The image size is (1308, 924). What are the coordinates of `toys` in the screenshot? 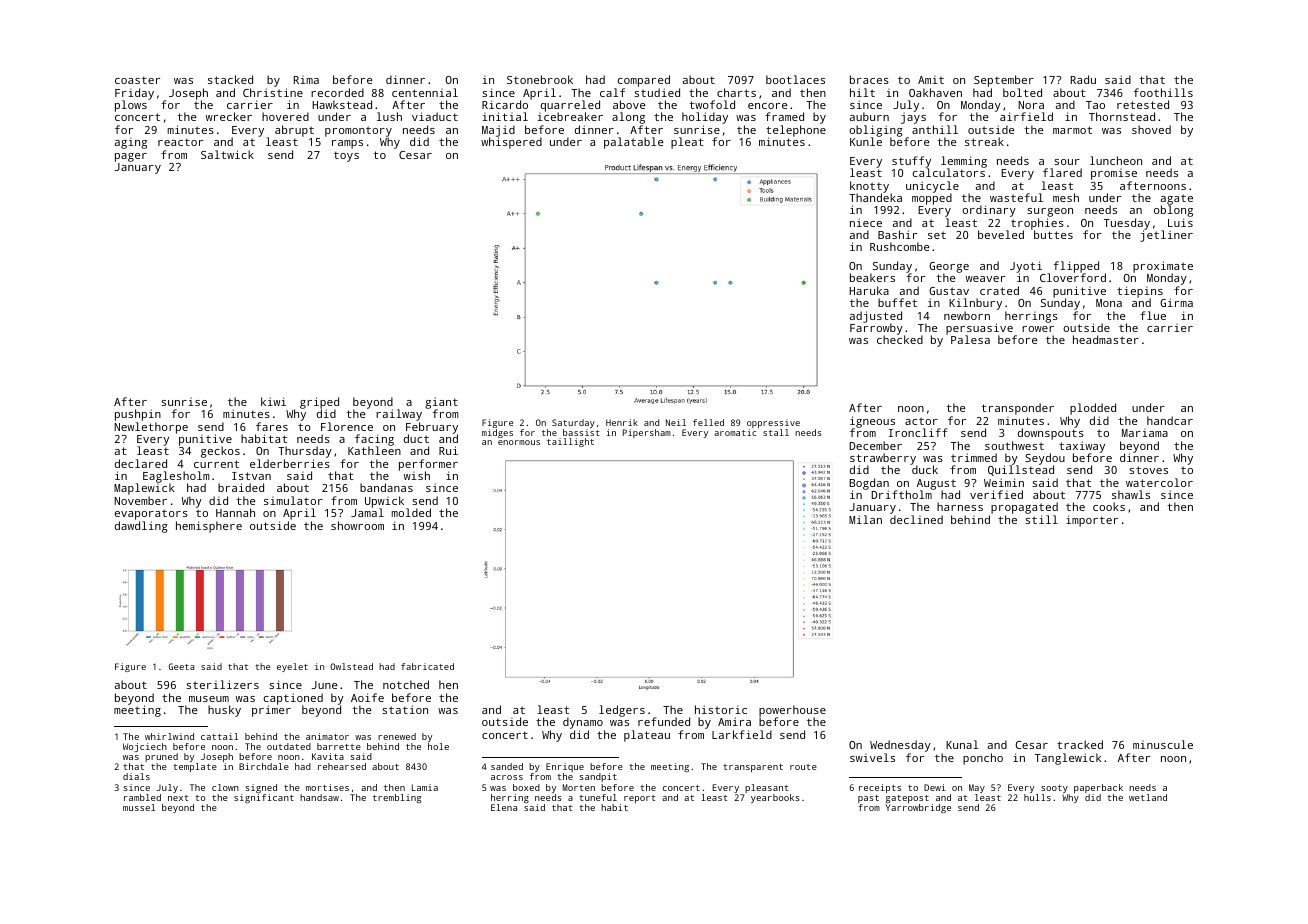 It's located at (346, 156).
